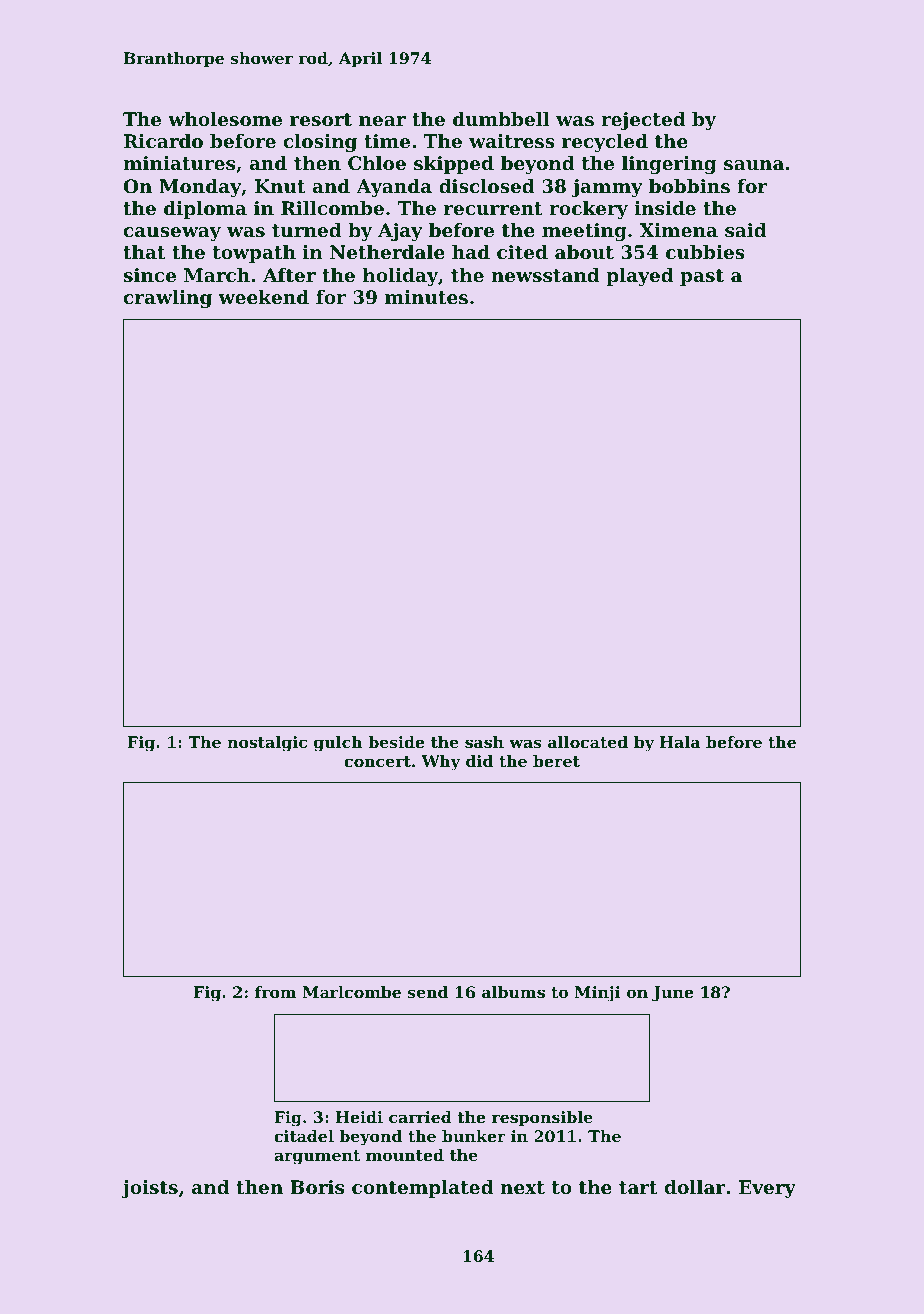 Image resolution: width=924 pixels, height=1314 pixels. Describe the element at coordinates (702, 277) in the screenshot. I see `past` at that location.
